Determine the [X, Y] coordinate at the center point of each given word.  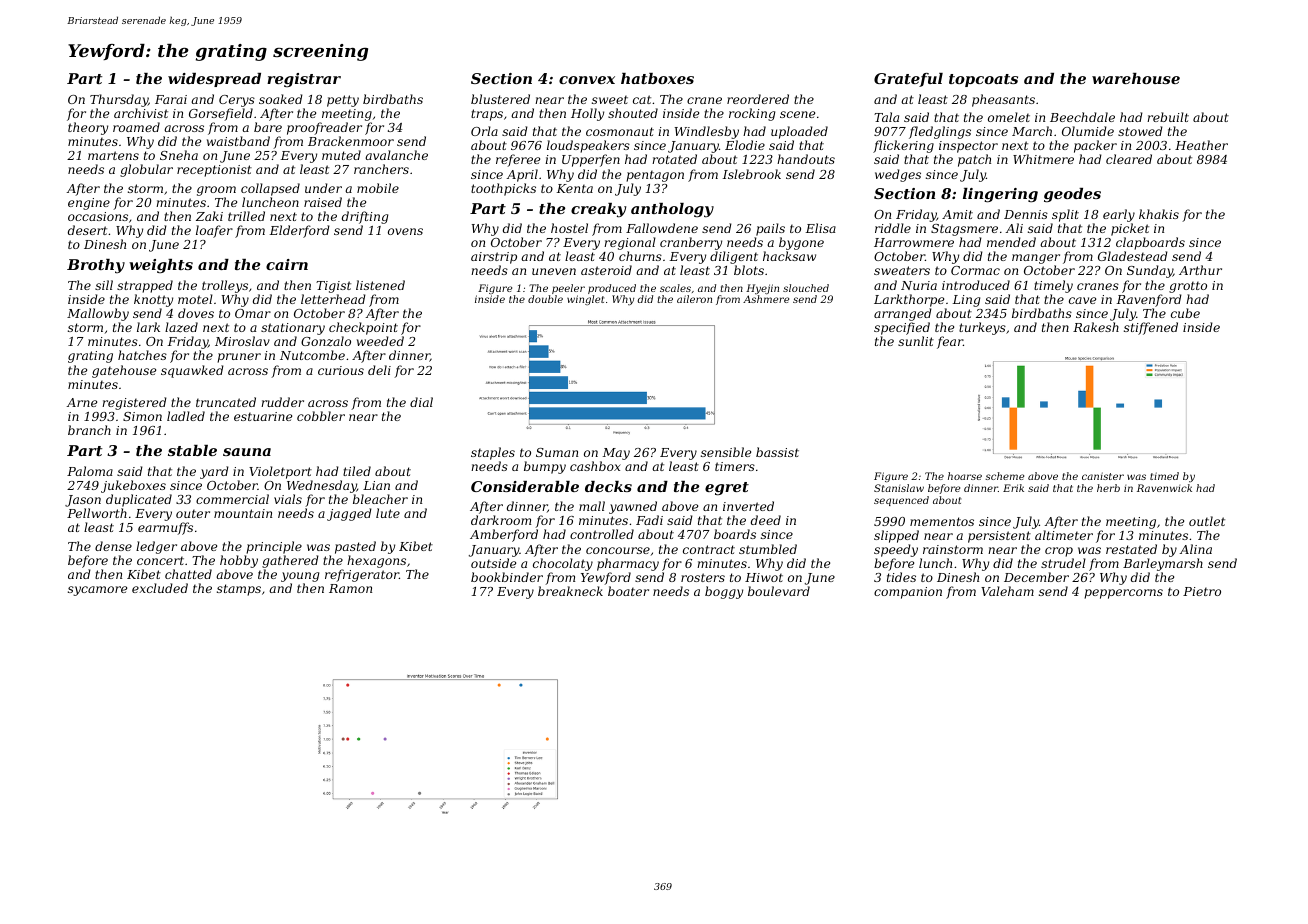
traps [487, 115]
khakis [1159, 214]
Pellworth [97, 513]
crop [1059, 552]
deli [379, 370]
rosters [703, 577]
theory [88, 128]
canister [1103, 476]
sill [104, 285]
